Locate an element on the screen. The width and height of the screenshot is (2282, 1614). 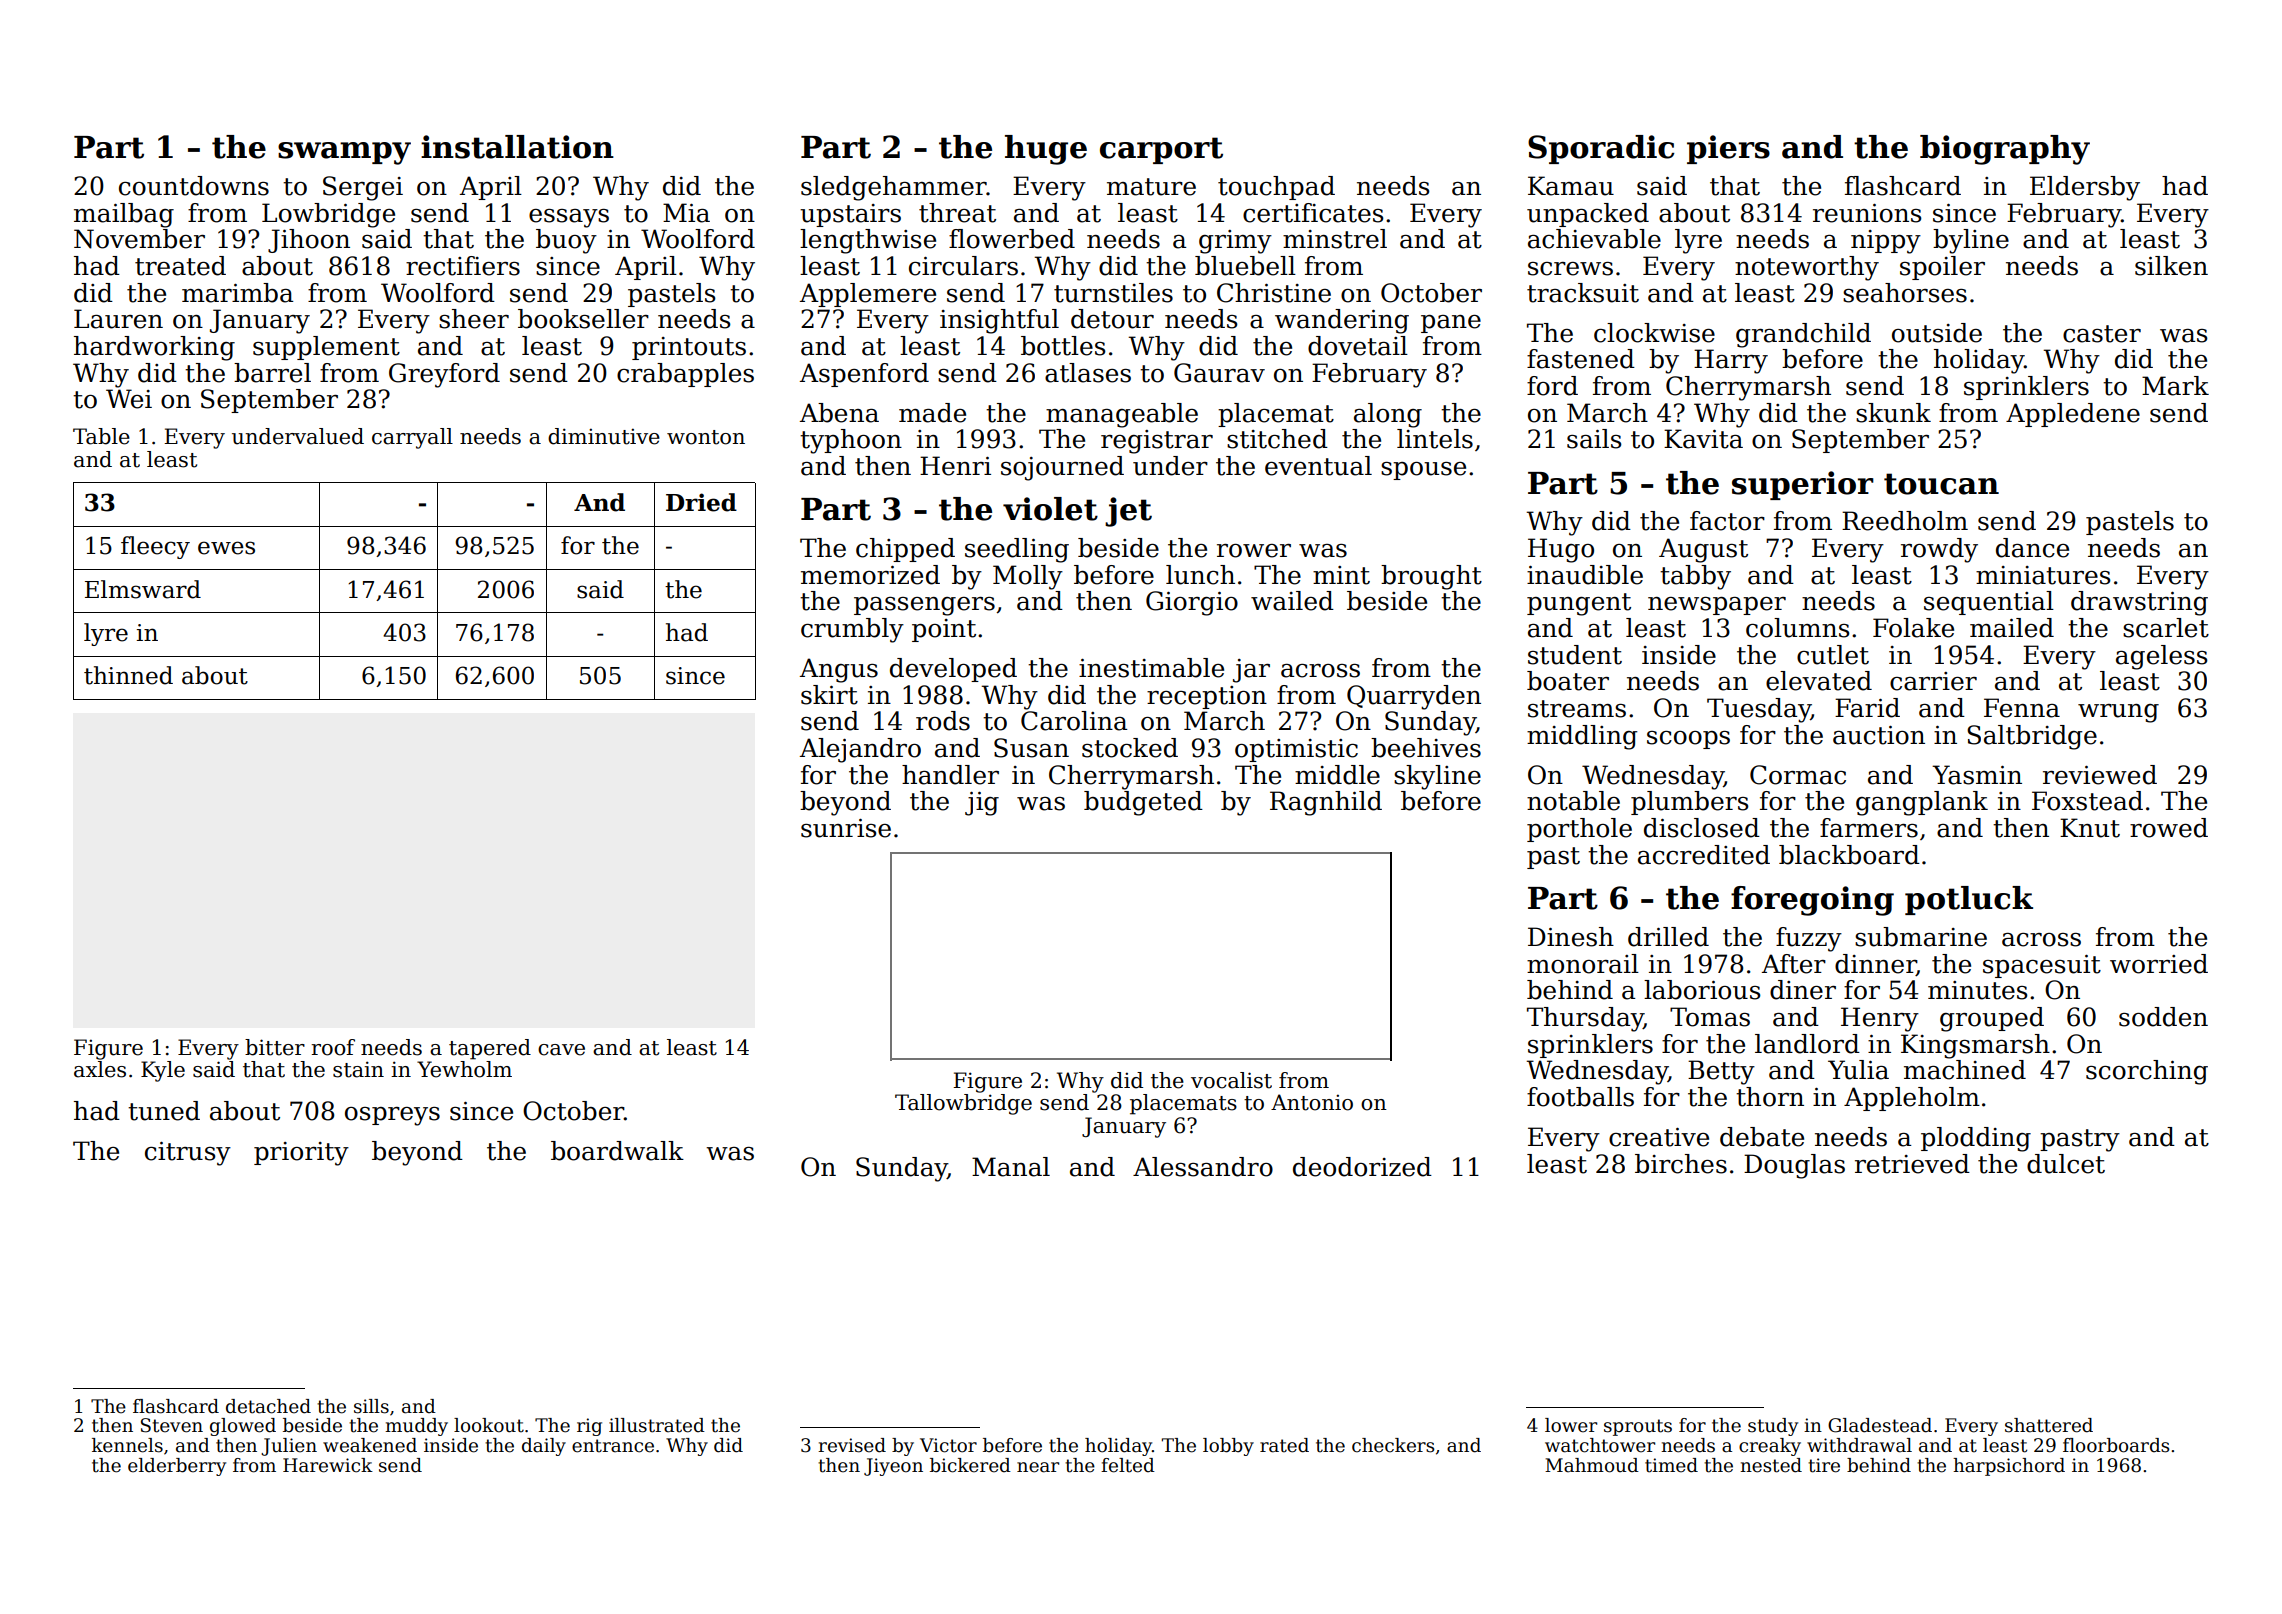
biography is located at coordinates (2005, 150).
